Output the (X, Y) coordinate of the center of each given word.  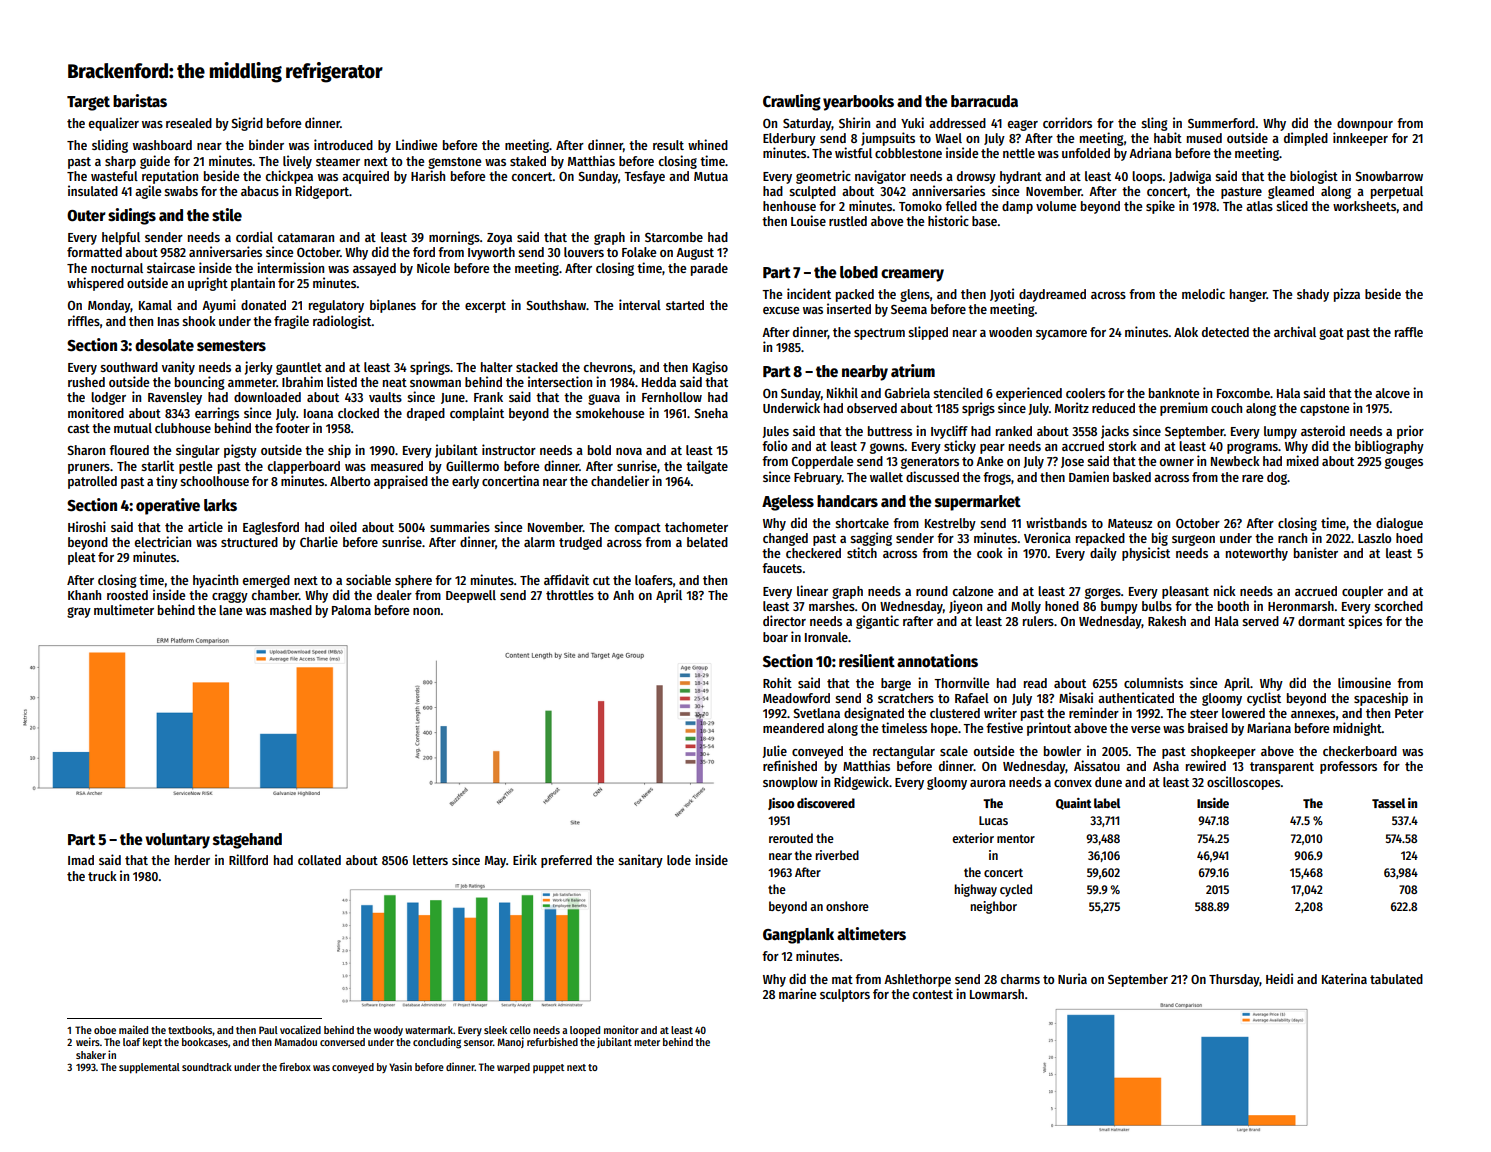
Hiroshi (87, 526)
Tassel (1388, 803)
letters (430, 860)
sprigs (978, 409)
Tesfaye (644, 177)
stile (227, 214)
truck (102, 876)
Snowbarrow (1389, 176)
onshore (847, 906)
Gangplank (798, 936)
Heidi (1279, 978)
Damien (1089, 476)
